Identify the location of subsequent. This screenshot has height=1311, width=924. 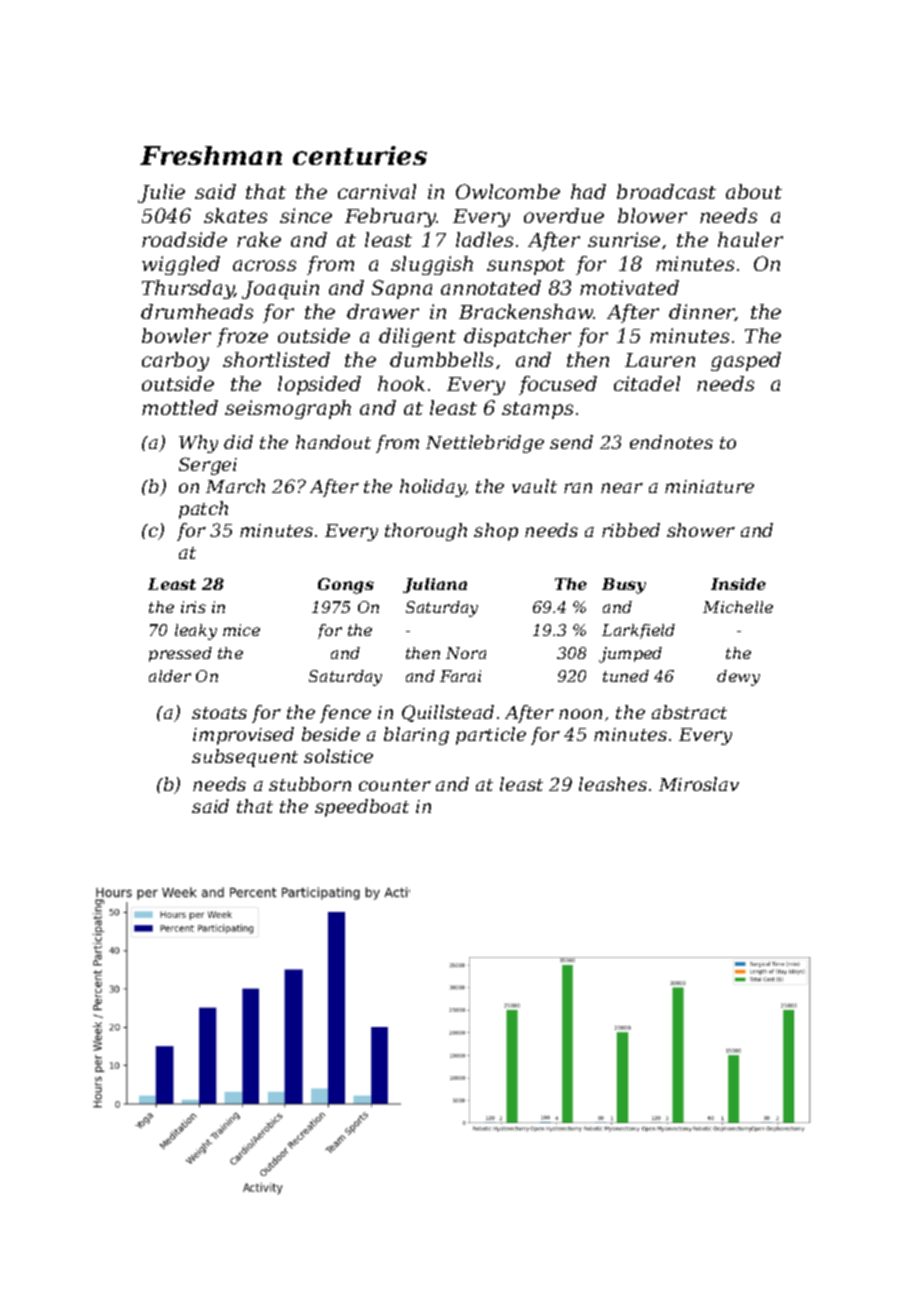
(245, 758).
